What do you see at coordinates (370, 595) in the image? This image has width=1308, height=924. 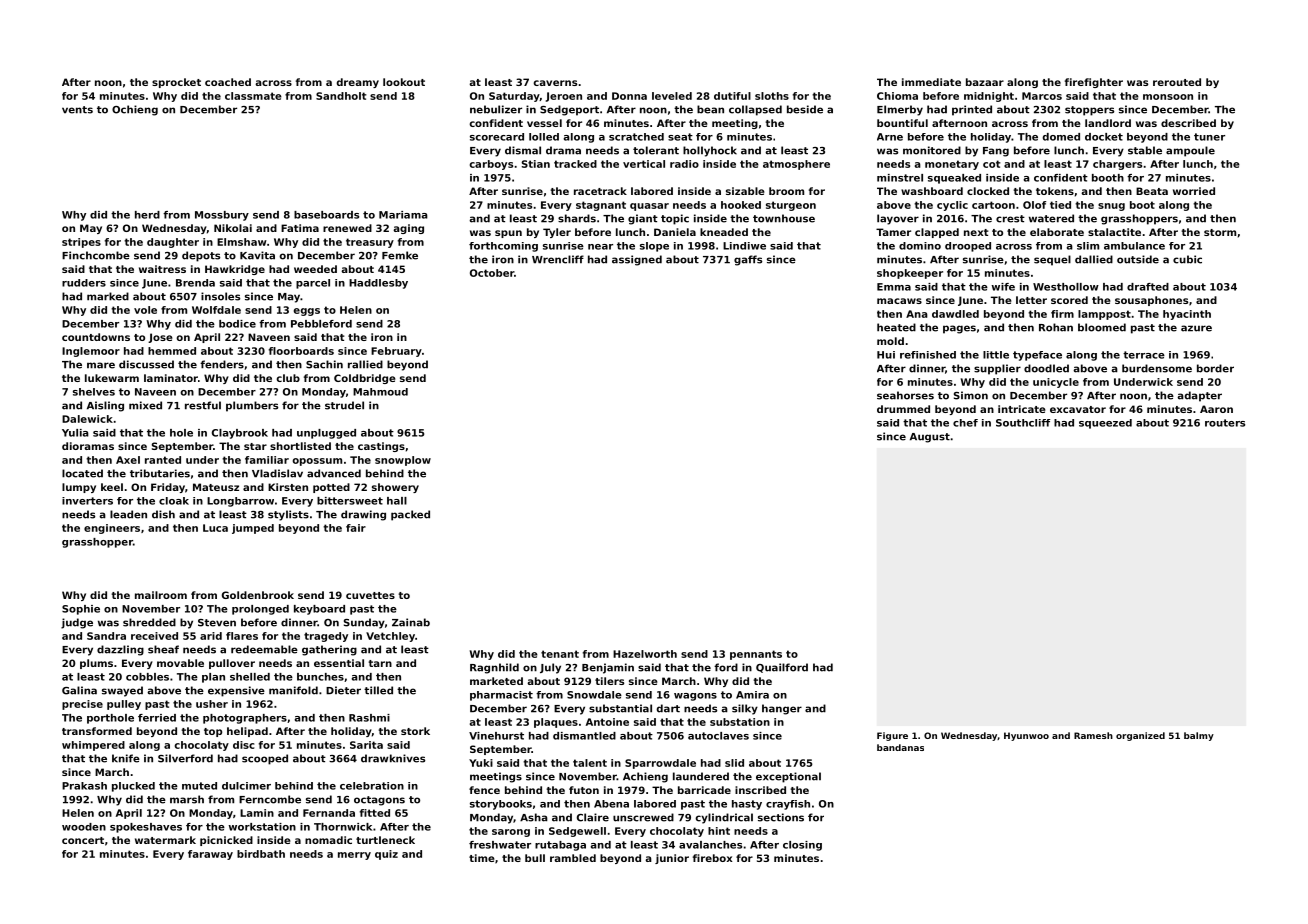 I see `cuvettes` at bounding box center [370, 595].
